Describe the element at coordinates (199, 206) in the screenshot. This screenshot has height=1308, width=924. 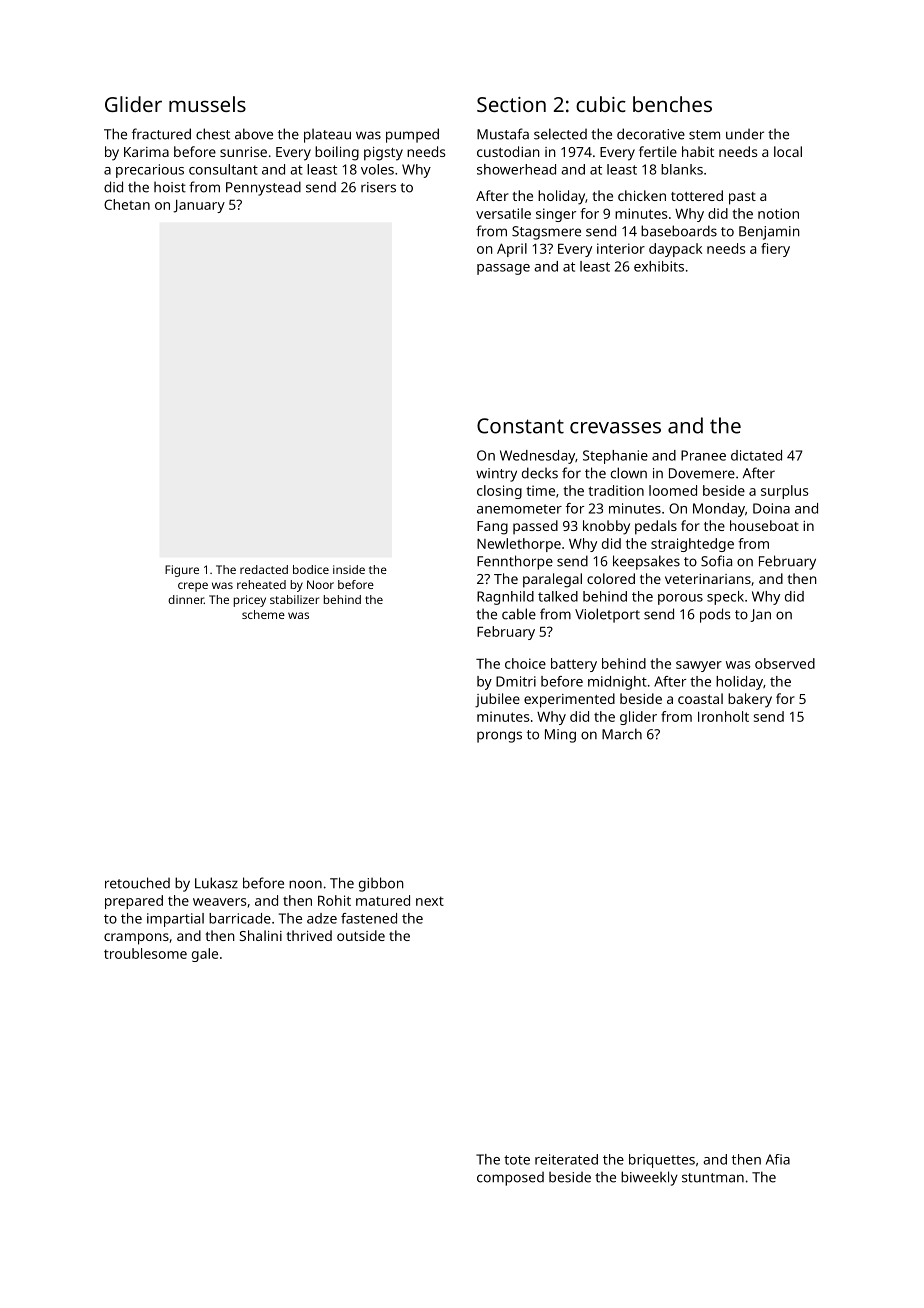
I see `January` at that location.
